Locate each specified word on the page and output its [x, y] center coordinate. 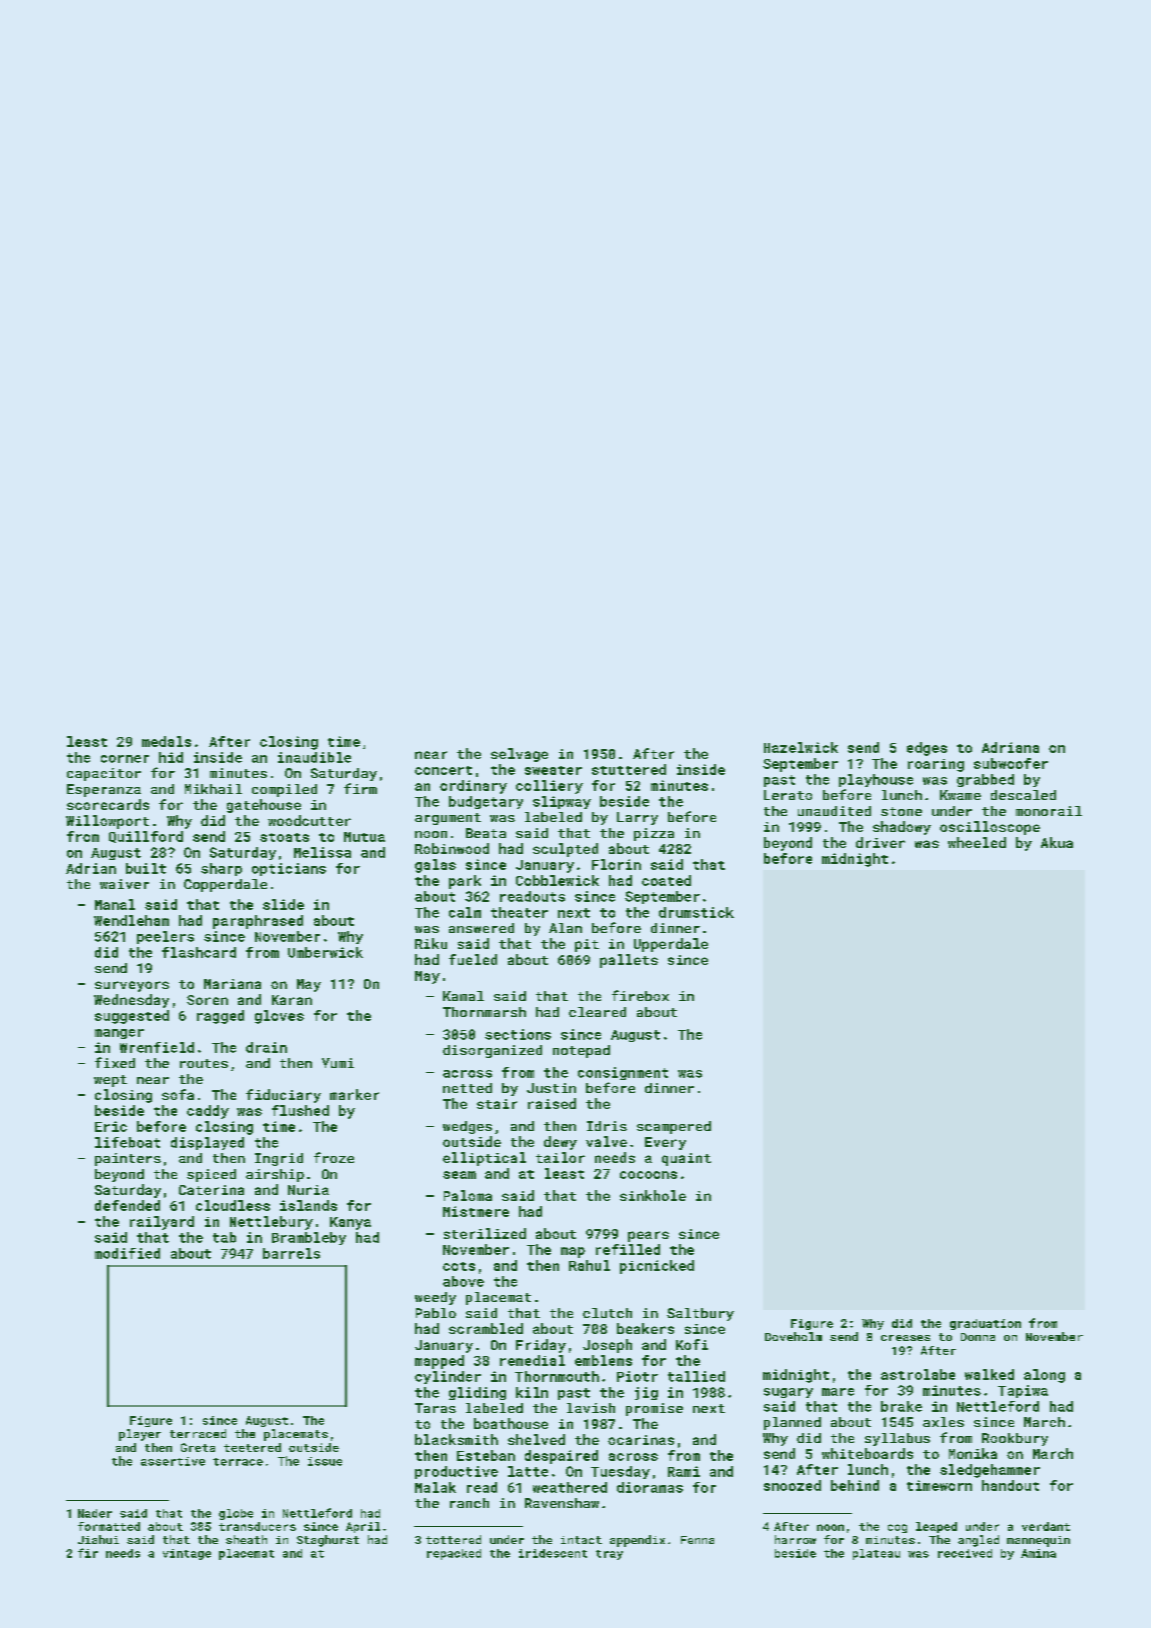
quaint [686, 1159]
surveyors [132, 986]
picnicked [657, 1267]
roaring [936, 765]
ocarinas [641, 1440]
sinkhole [653, 1195]
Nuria [308, 1190]
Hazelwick [801, 747]
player [140, 1435]
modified [127, 1253]
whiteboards [867, 1453]
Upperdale [671, 945]
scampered [674, 1127]
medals [166, 741]
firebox [640, 995]
